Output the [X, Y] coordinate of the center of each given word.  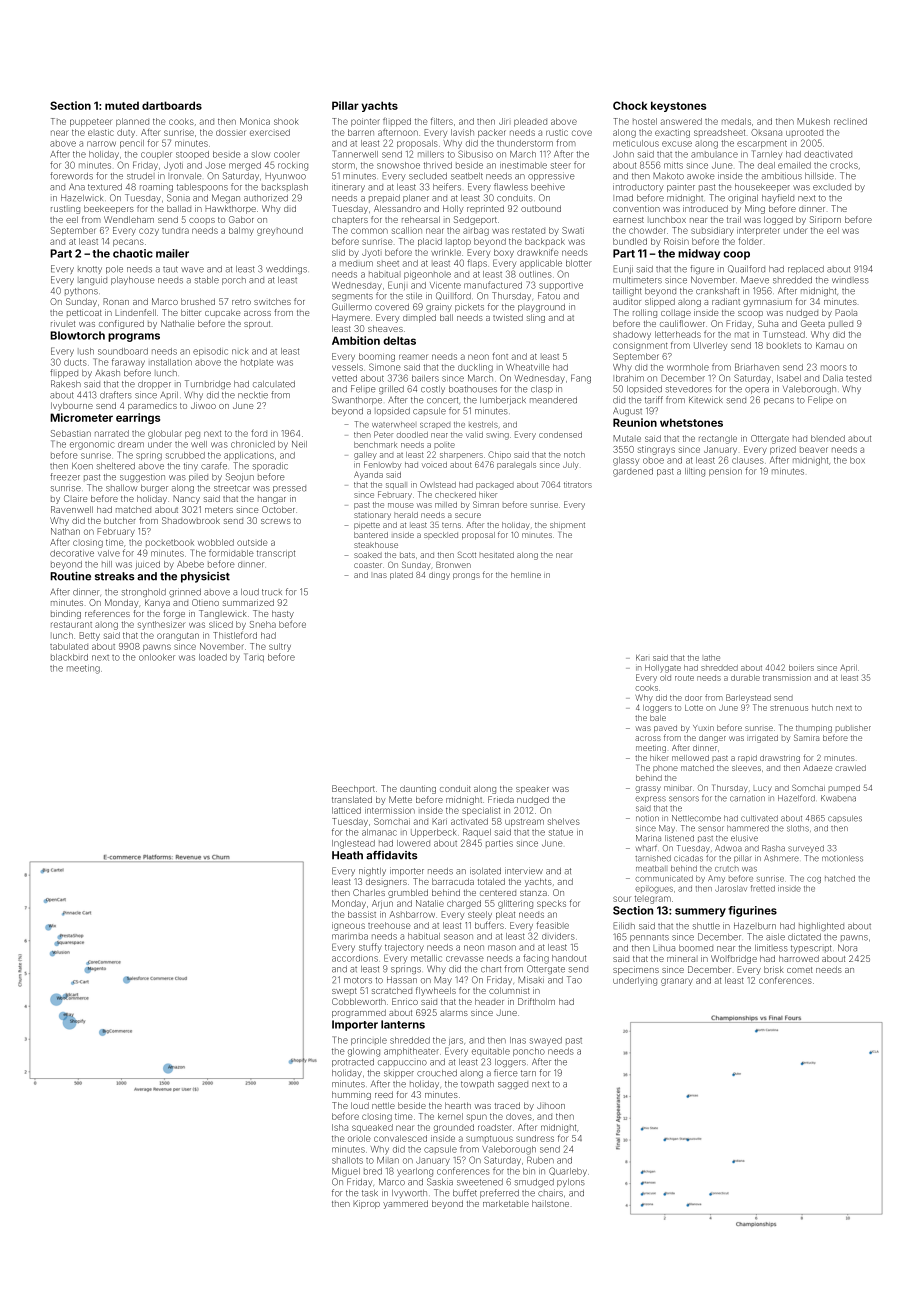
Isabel [789, 378]
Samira [806, 737]
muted [122, 105]
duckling [475, 368]
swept [344, 991]
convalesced [400, 1138]
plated [401, 576]
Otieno [205, 602]
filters [442, 121]
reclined [850, 121]
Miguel [346, 1172]
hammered [748, 828]
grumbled [408, 893]
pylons [571, 1183]
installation [170, 362]
